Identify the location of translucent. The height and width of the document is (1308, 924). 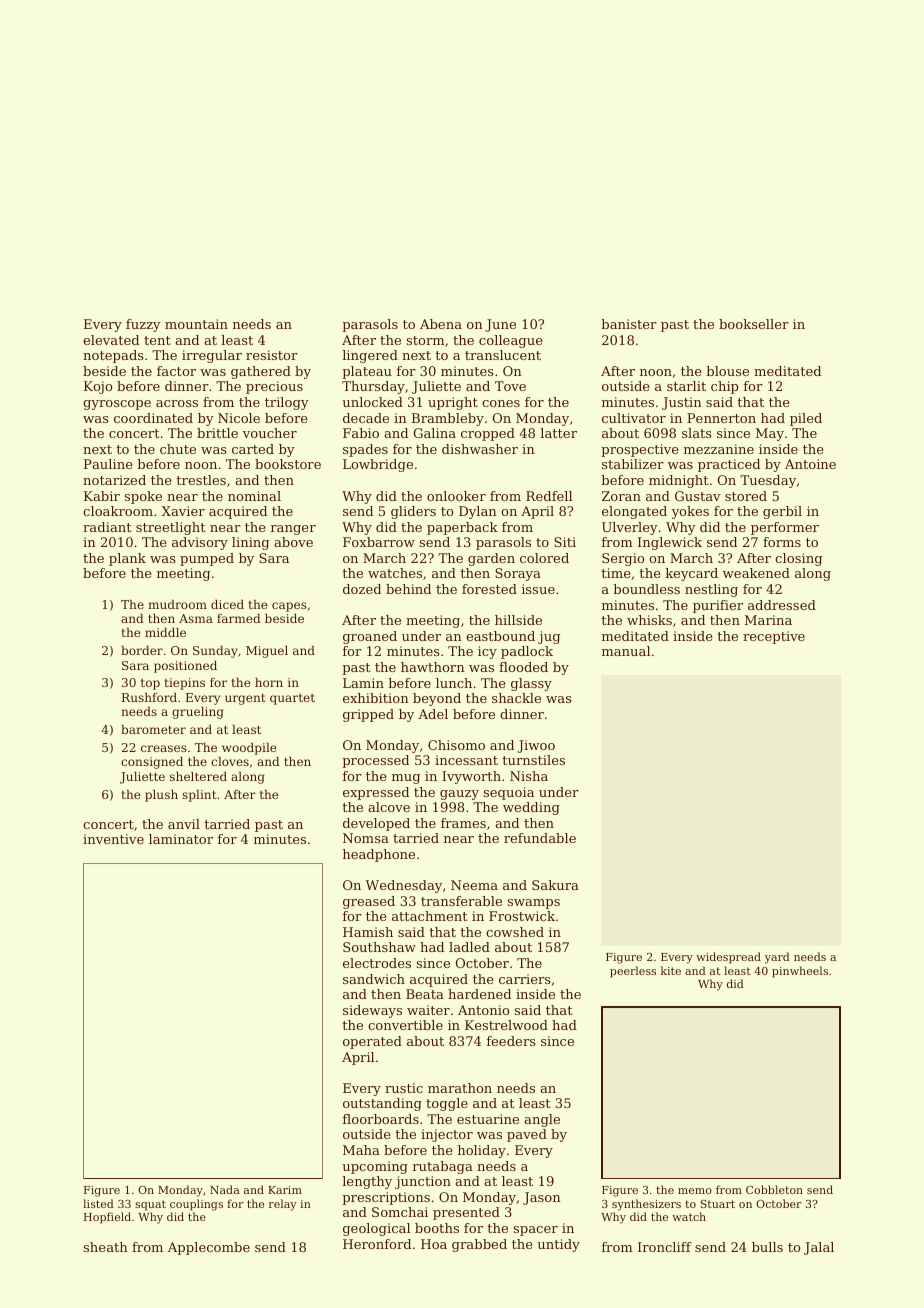
(503, 355).
